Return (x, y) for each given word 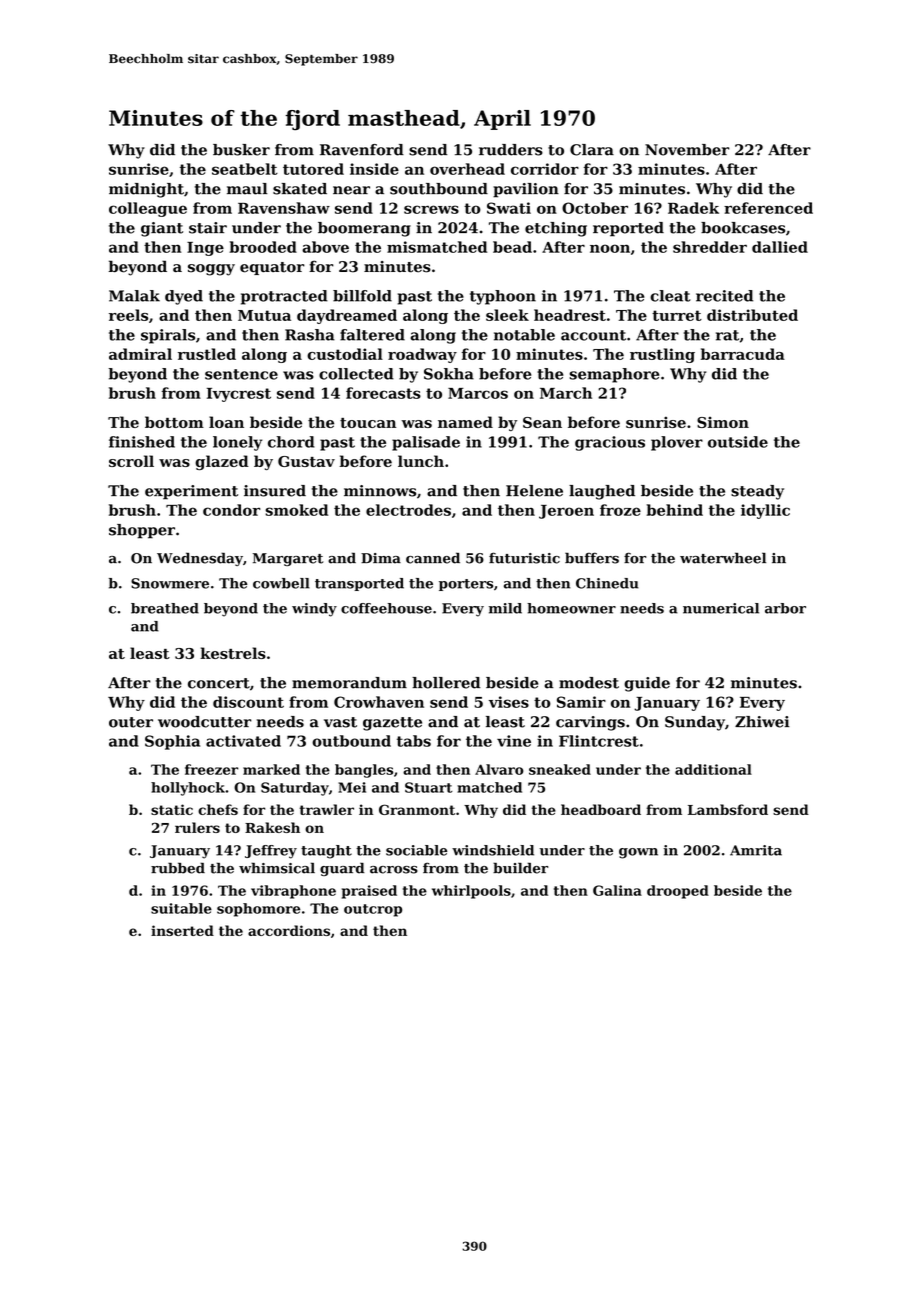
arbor (785, 608)
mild (505, 608)
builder (520, 868)
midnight (146, 190)
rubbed (178, 868)
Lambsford (728, 809)
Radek (693, 208)
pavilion (526, 190)
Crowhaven (379, 702)
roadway (422, 355)
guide (647, 684)
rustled (207, 354)
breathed (165, 608)
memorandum (349, 683)
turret (677, 315)
